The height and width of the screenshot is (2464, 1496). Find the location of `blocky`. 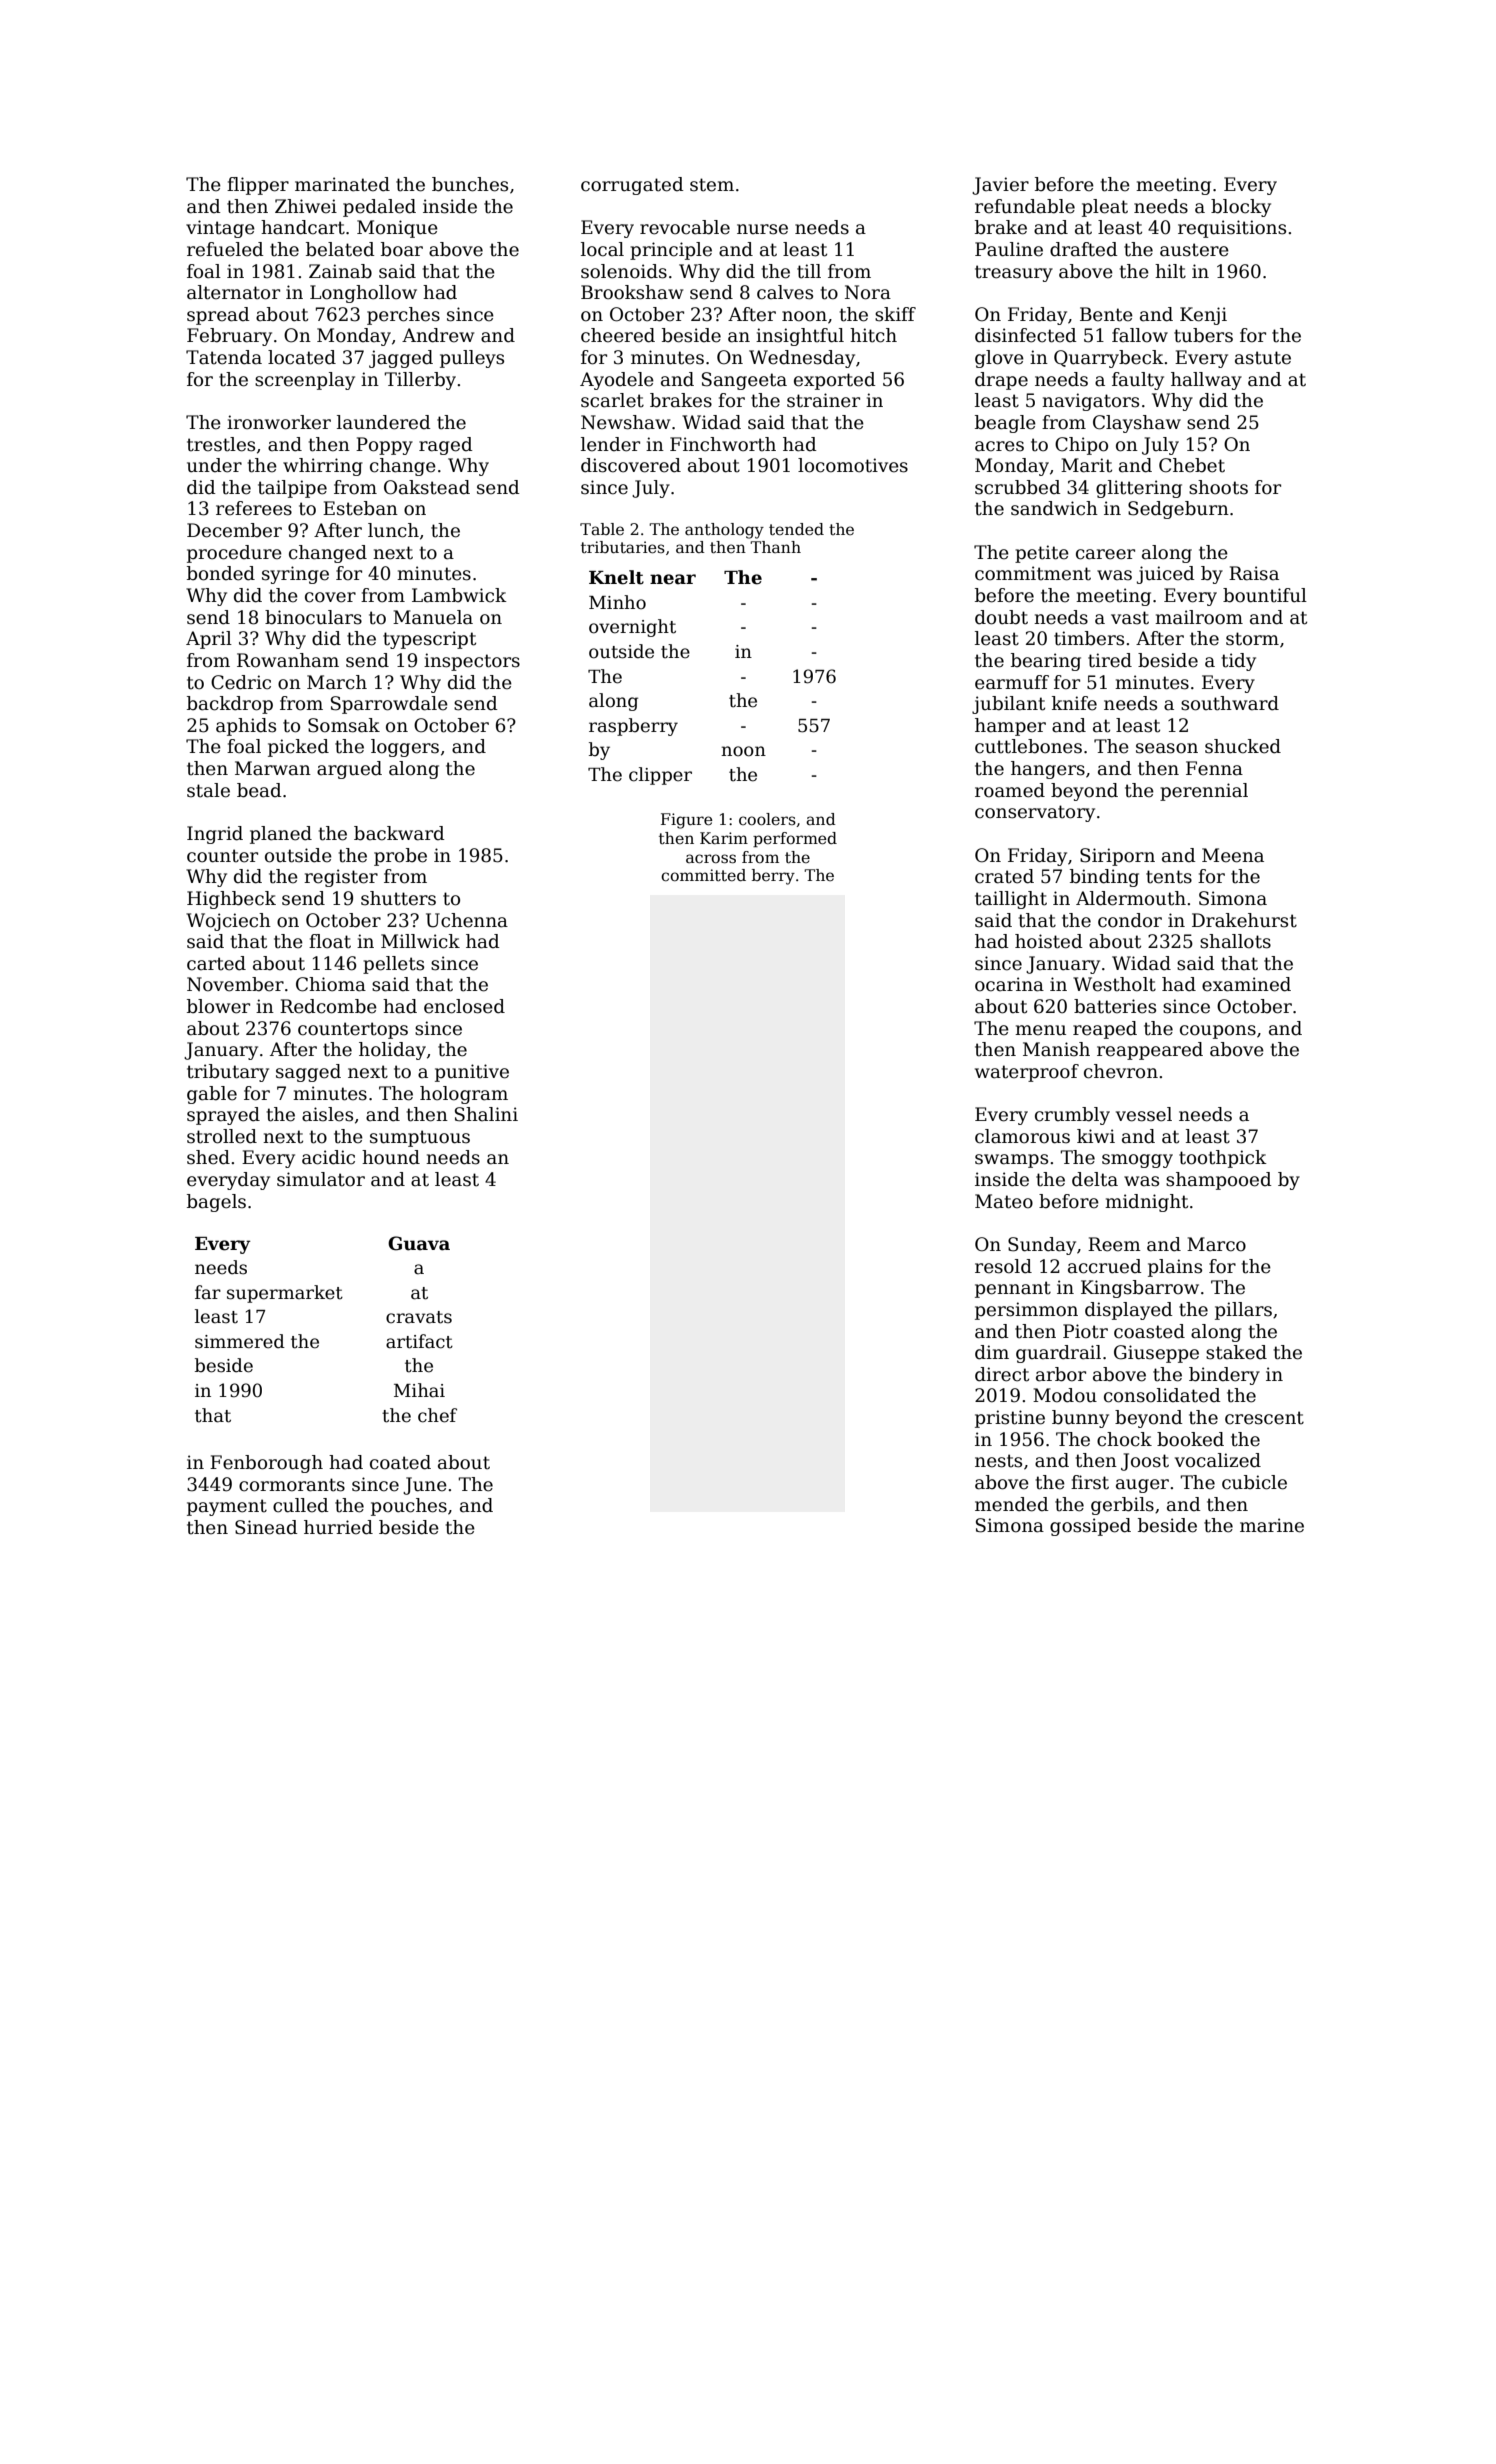

blocky is located at coordinates (1241, 208).
